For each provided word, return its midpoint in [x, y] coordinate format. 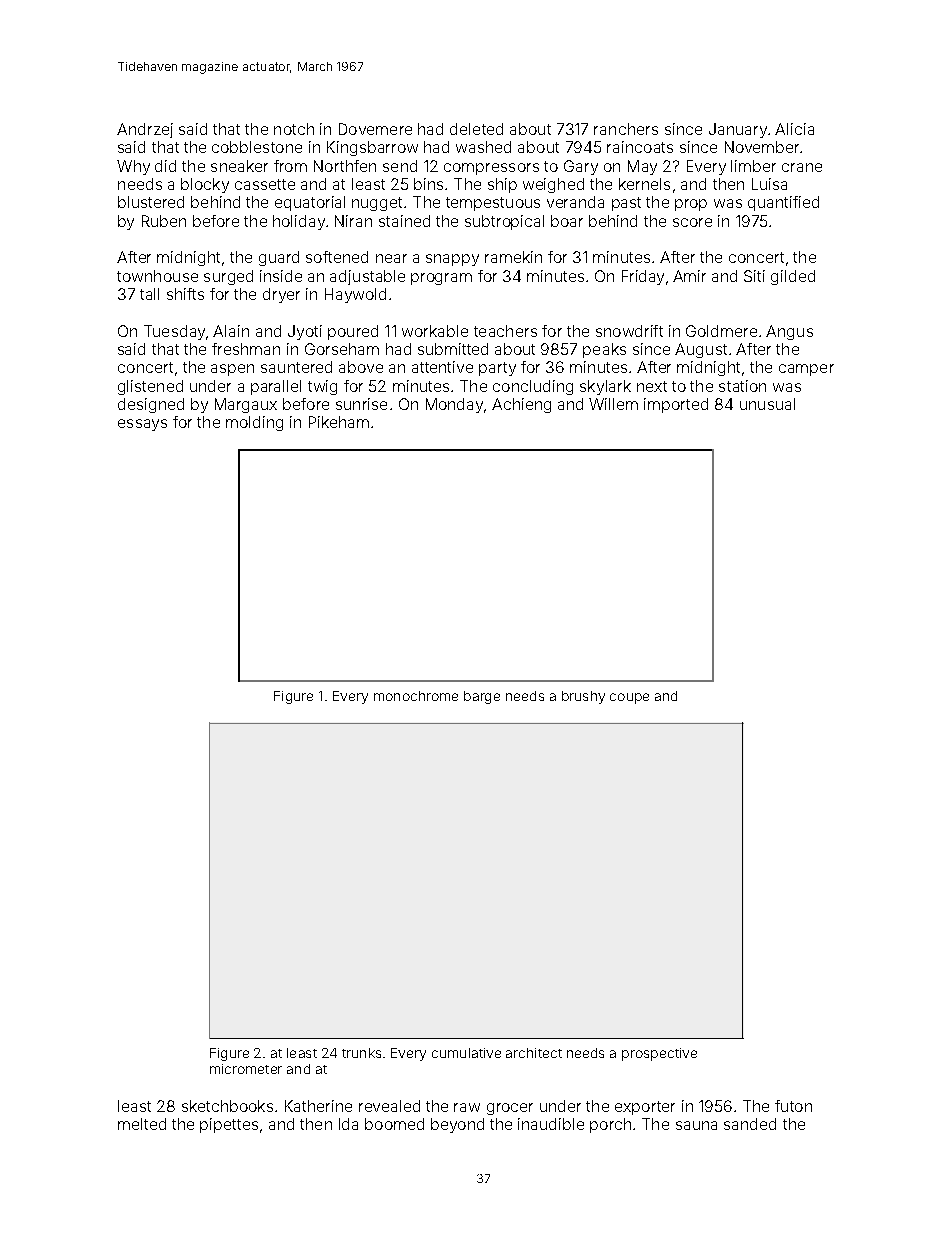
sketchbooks [227, 1106]
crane [802, 167]
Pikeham [339, 422]
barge [482, 697]
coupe [629, 698]
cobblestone [257, 147]
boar [567, 221]
